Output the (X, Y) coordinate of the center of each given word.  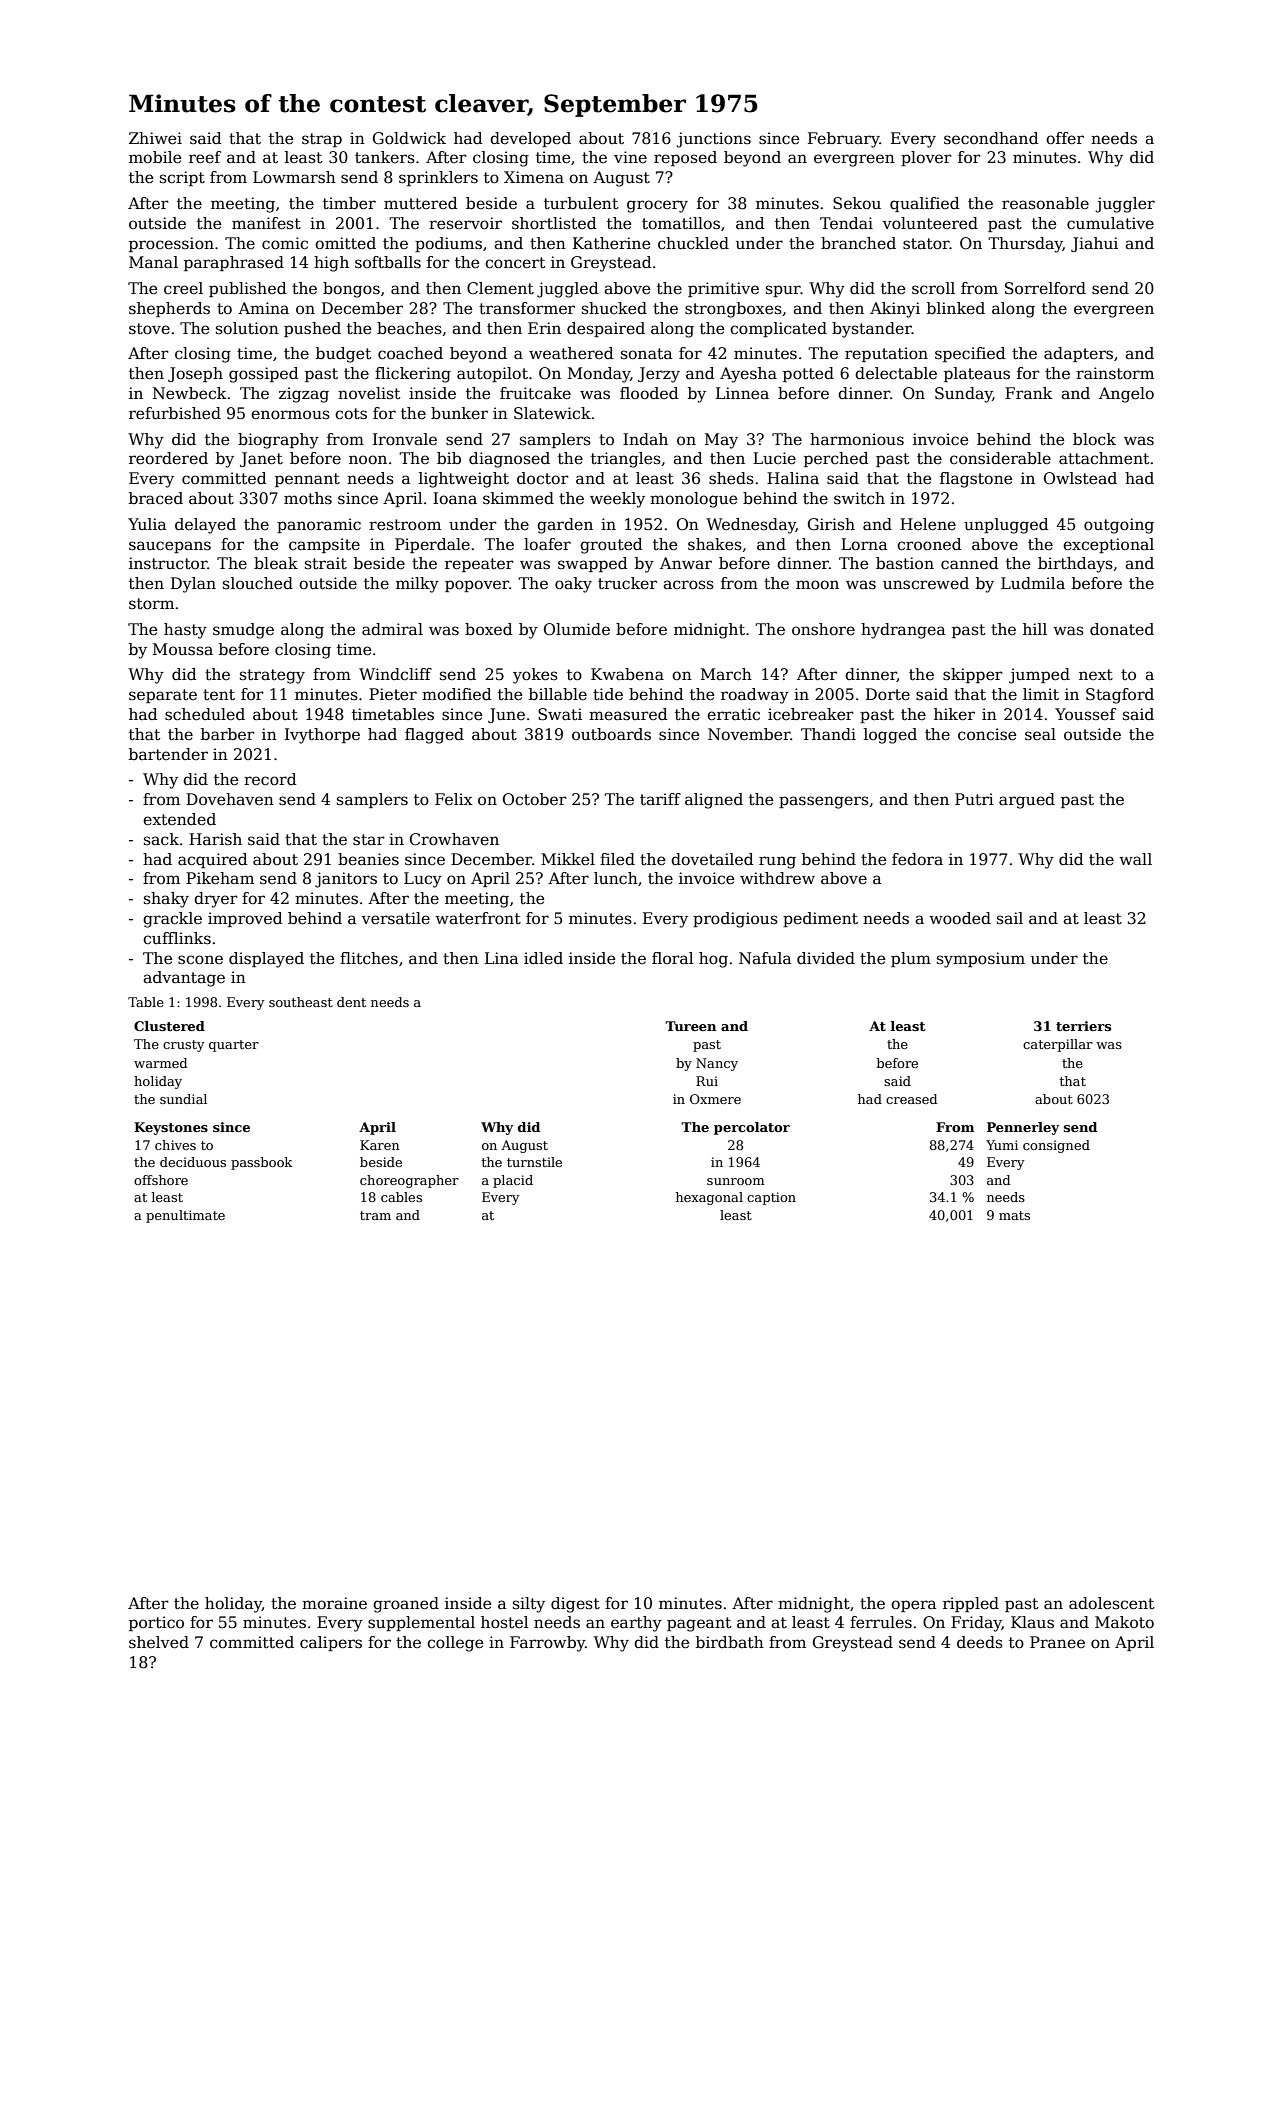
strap (322, 140)
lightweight (464, 480)
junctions (713, 140)
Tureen (690, 1026)
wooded (960, 918)
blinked (956, 308)
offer (1065, 138)
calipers (331, 1643)
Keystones (171, 1128)
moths (308, 498)
